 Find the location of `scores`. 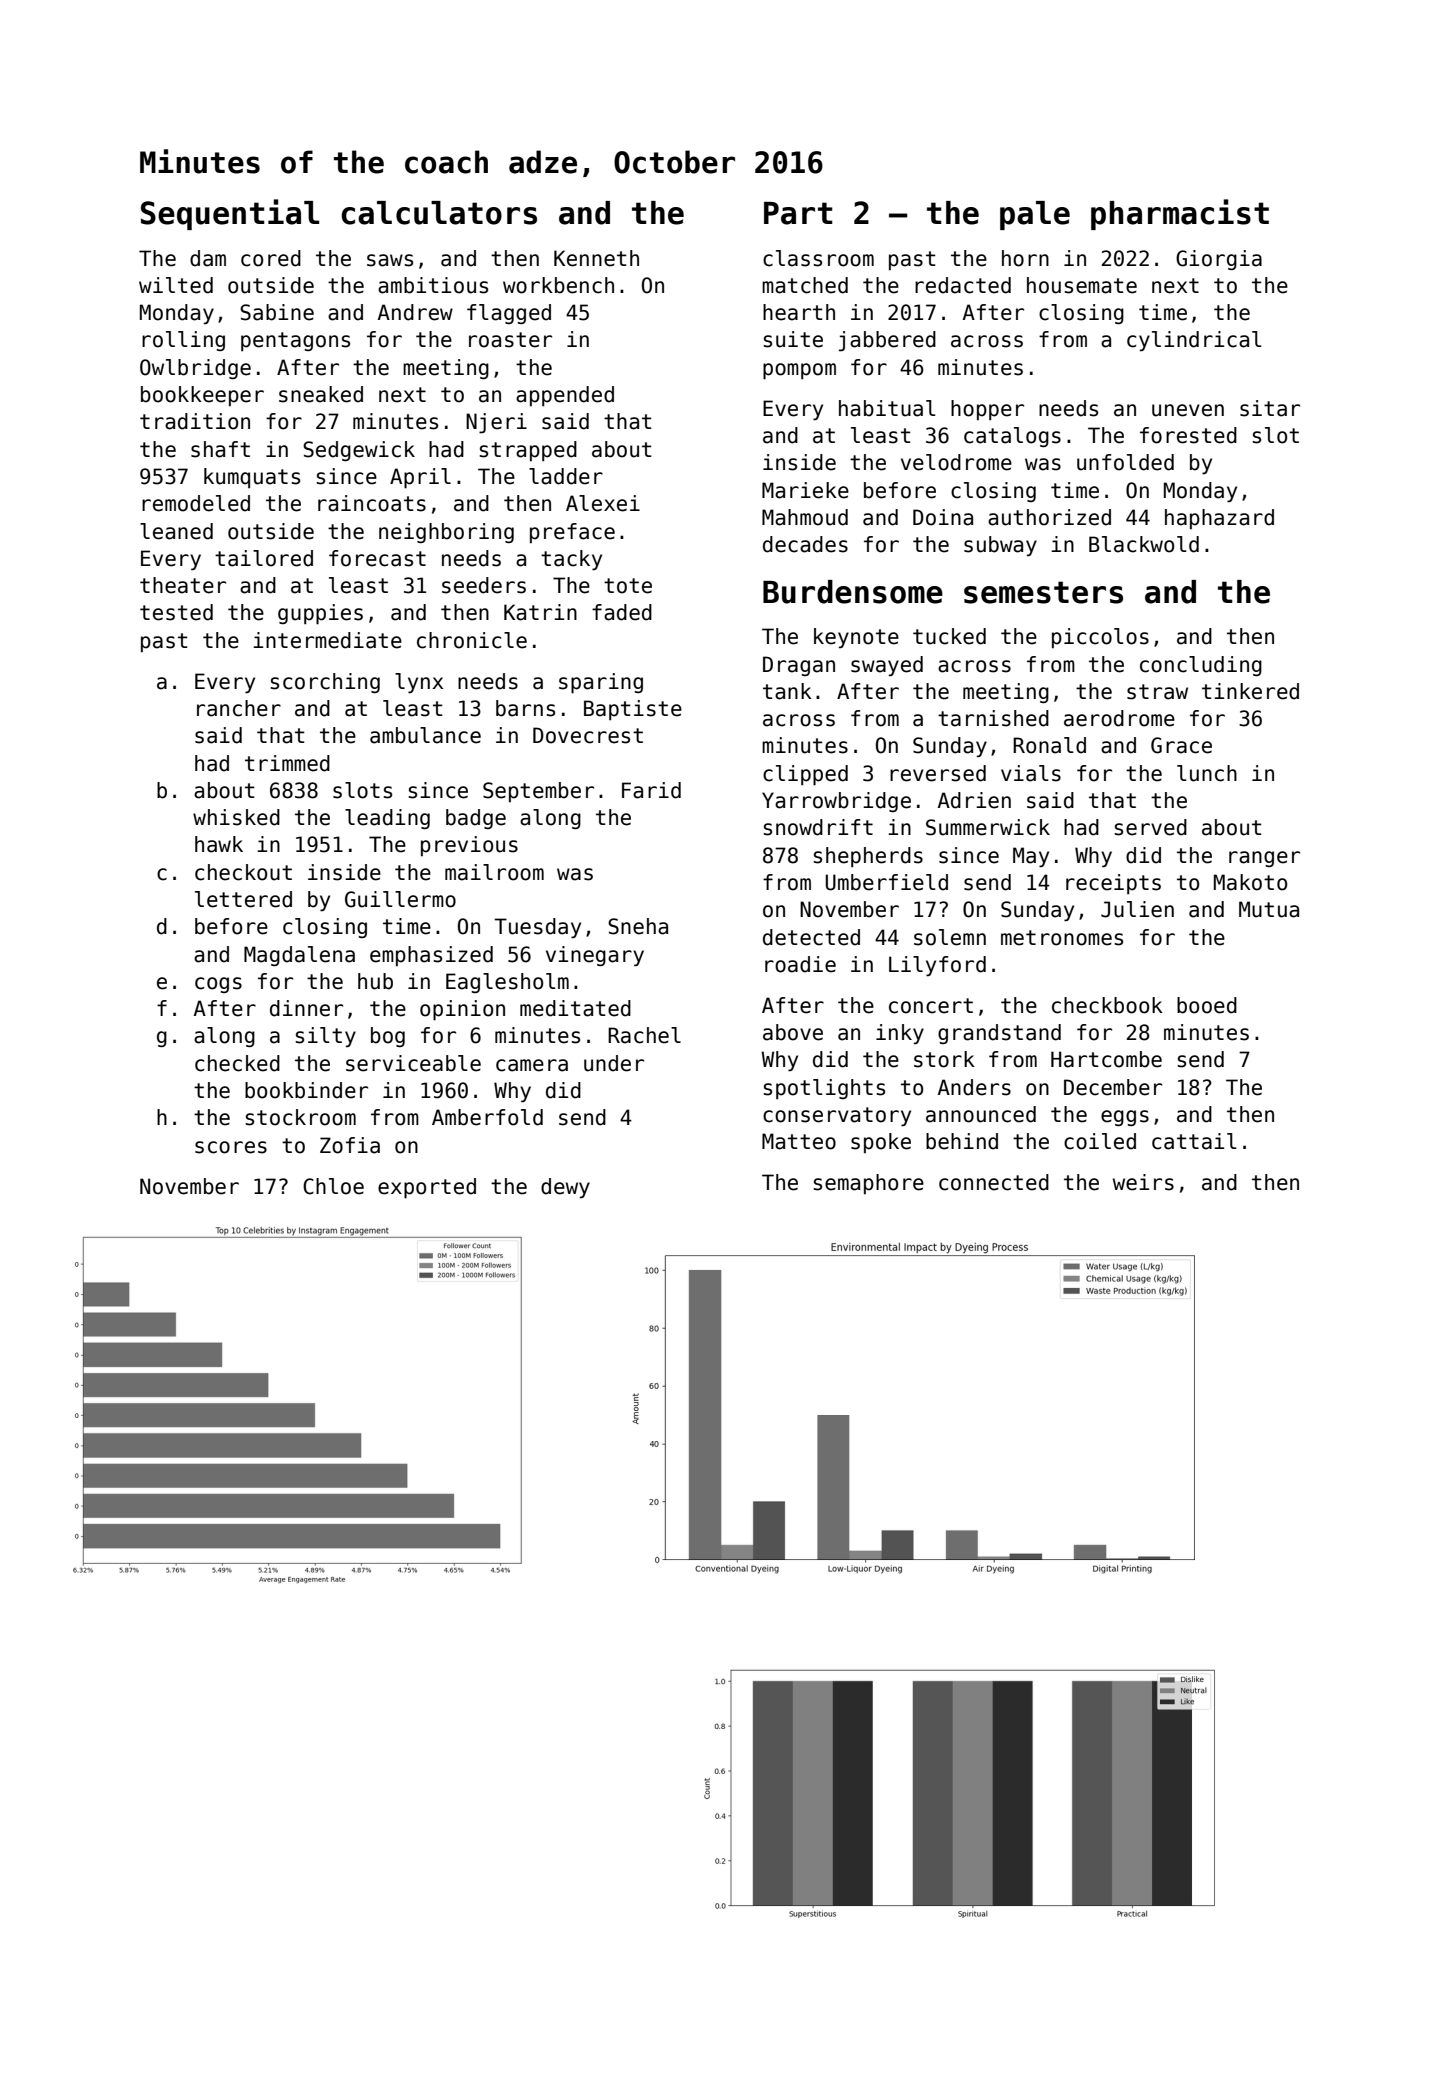

scores is located at coordinates (231, 1147).
